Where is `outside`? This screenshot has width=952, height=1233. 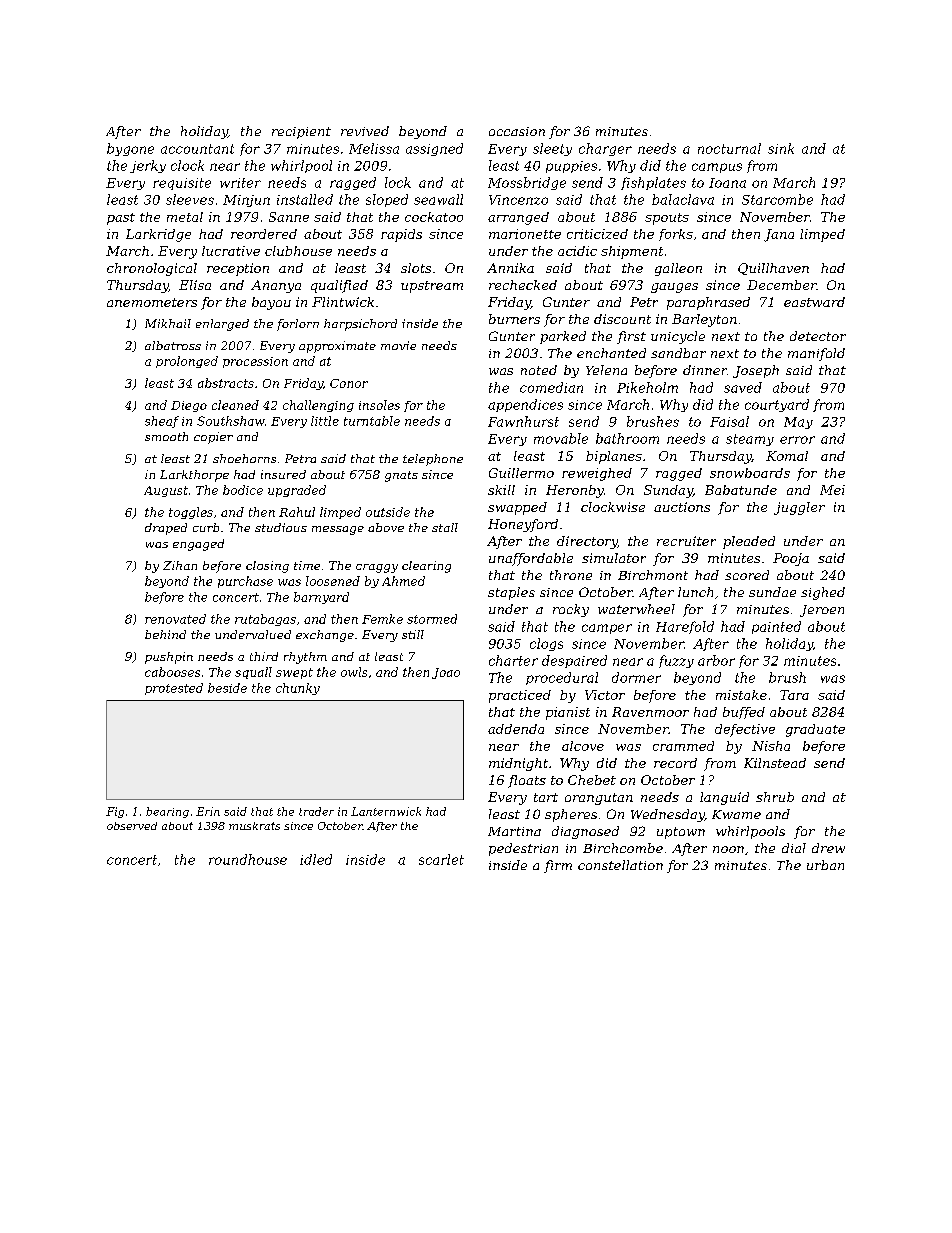 outside is located at coordinates (388, 512).
